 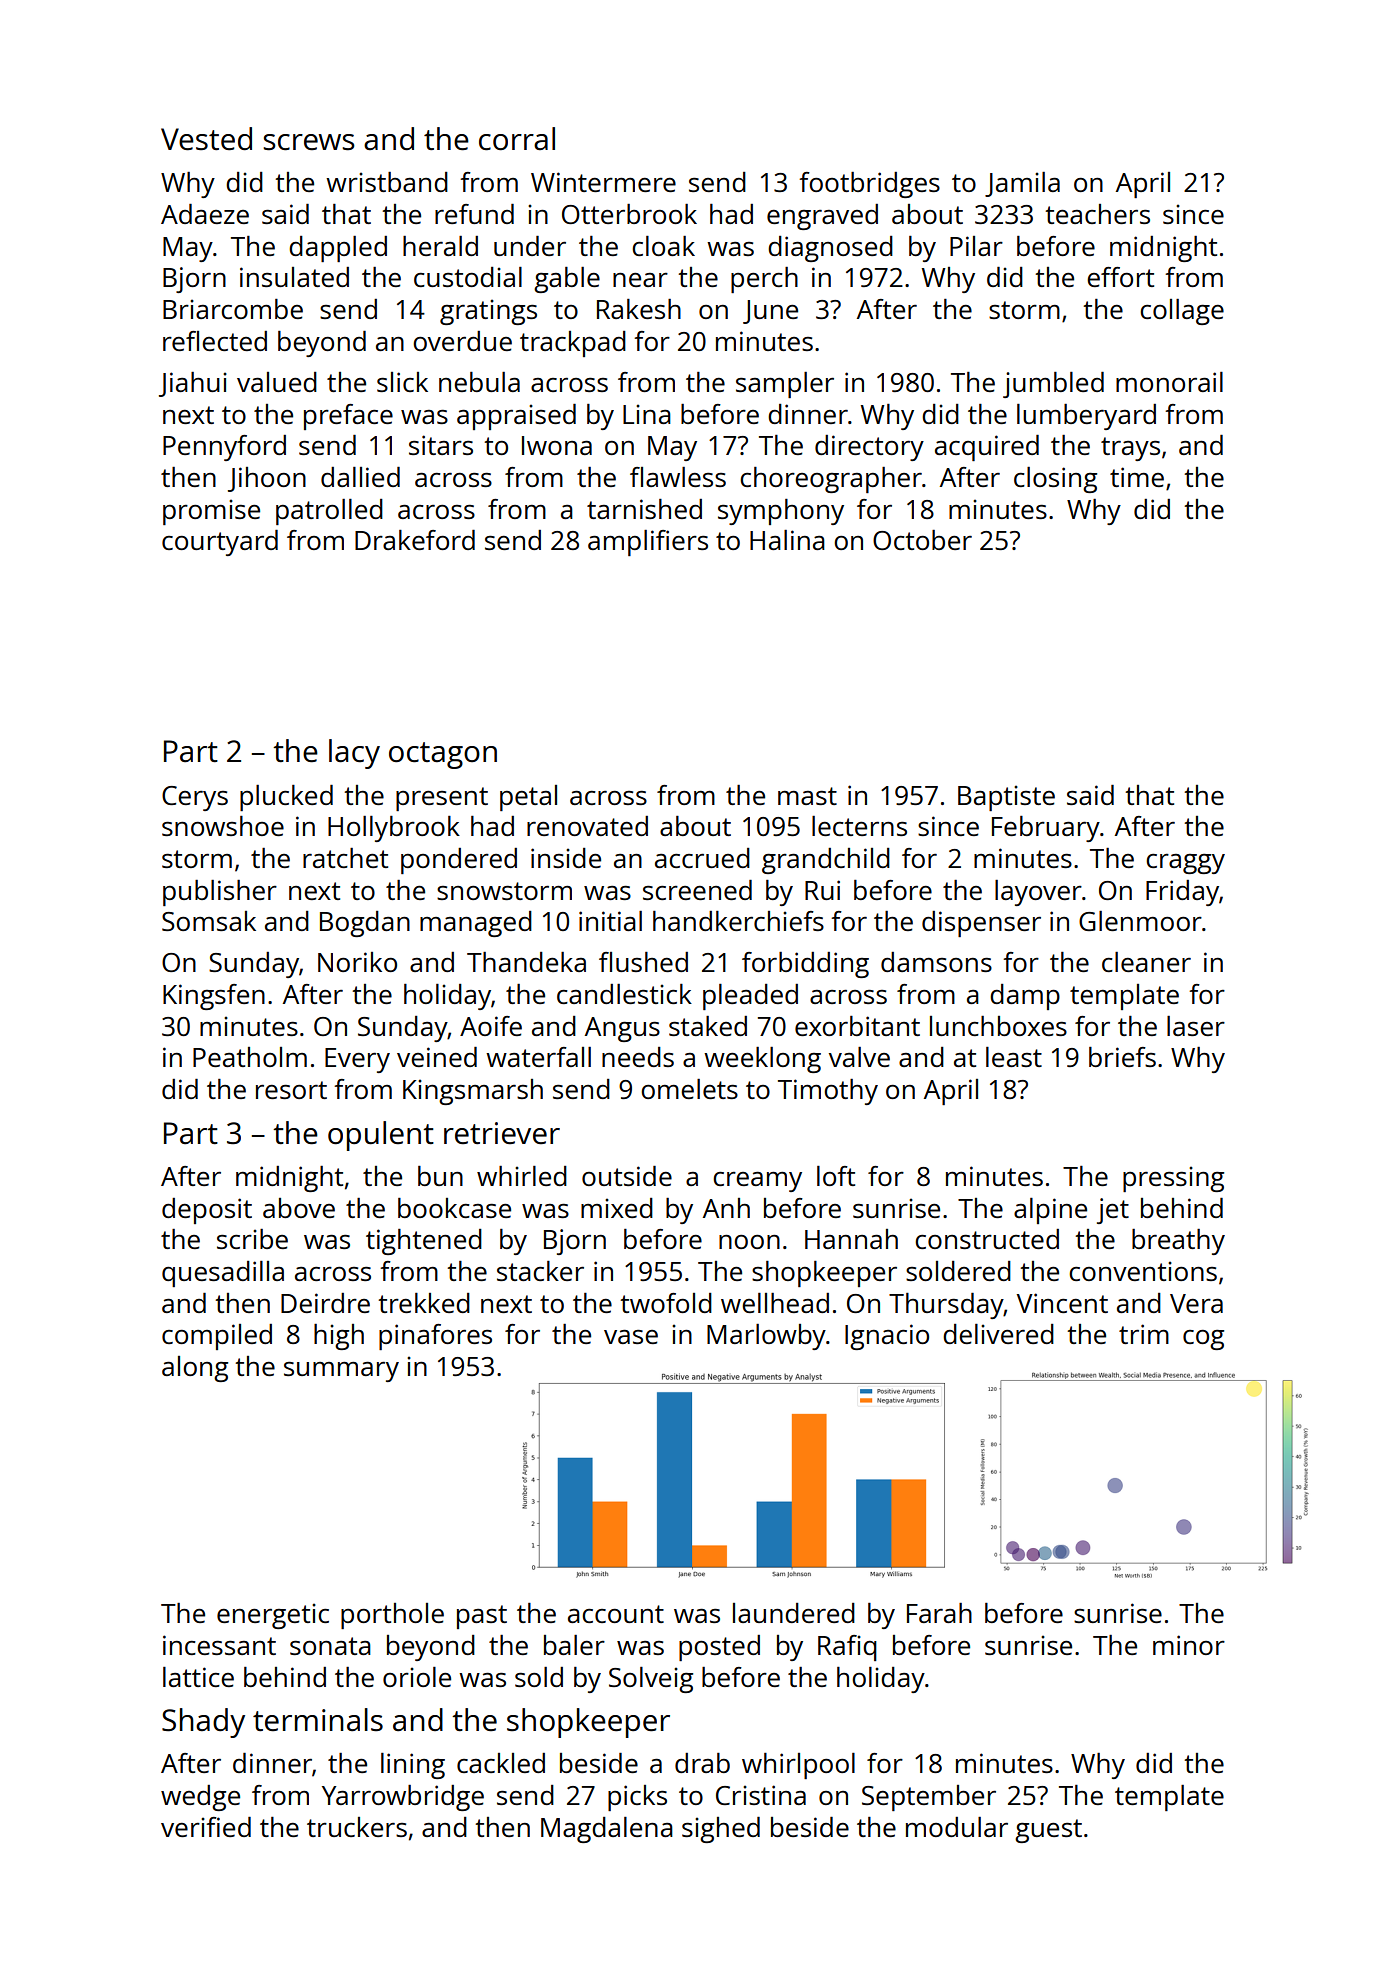 What do you see at coordinates (357, 1827) in the document?
I see `truckers` at bounding box center [357, 1827].
